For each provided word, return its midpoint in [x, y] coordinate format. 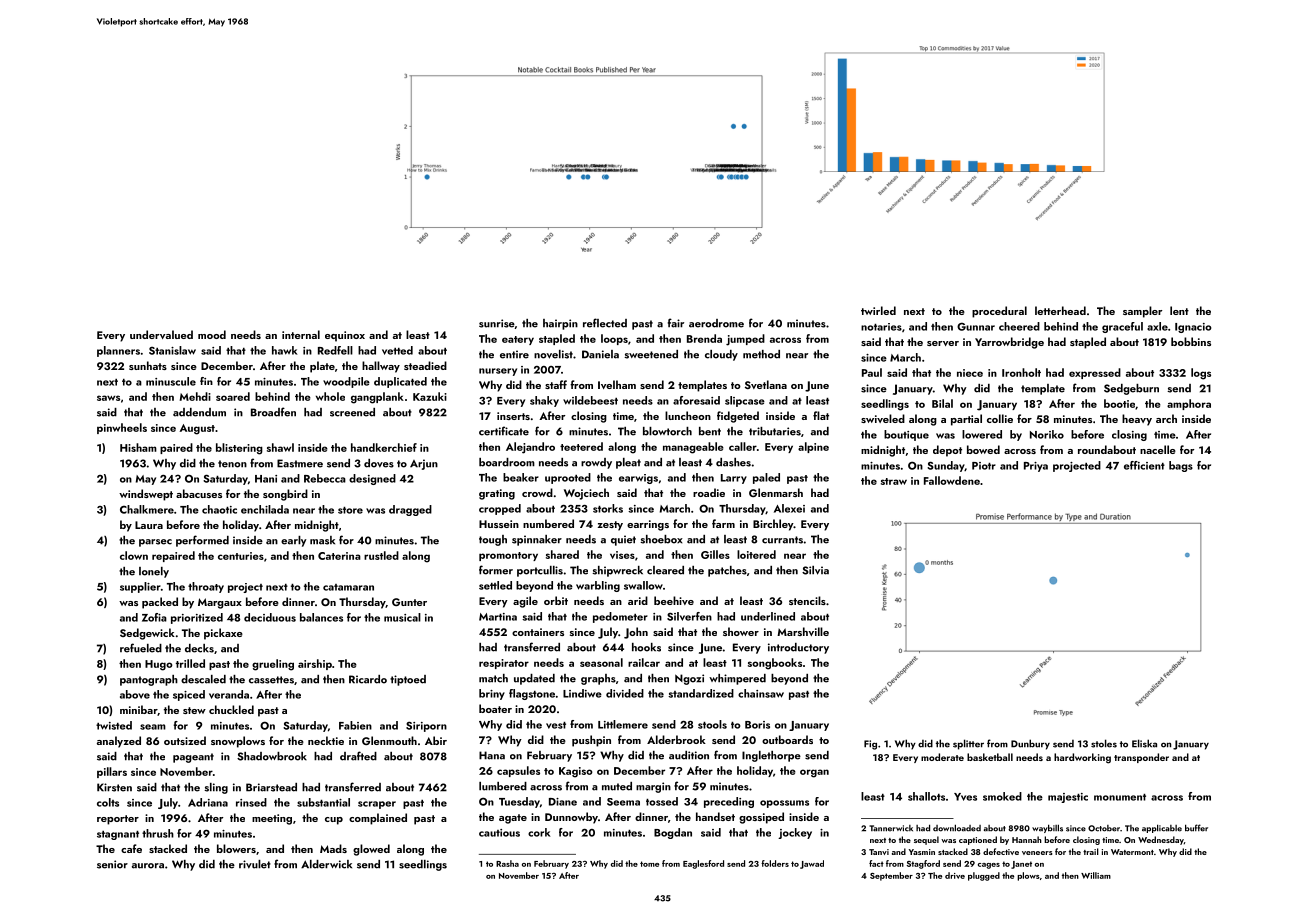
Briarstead [271, 787]
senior [112, 864]
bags [1181, 466]
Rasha [507, 863]
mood [212, 334]
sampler [1142, 312]
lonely [154, 572]
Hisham [138, 447]
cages [989, 866]
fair [676, 323]
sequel [926, 840]
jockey [795, 833]
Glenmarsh [776, 492]
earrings [648, 525]
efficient [1144, 465]
